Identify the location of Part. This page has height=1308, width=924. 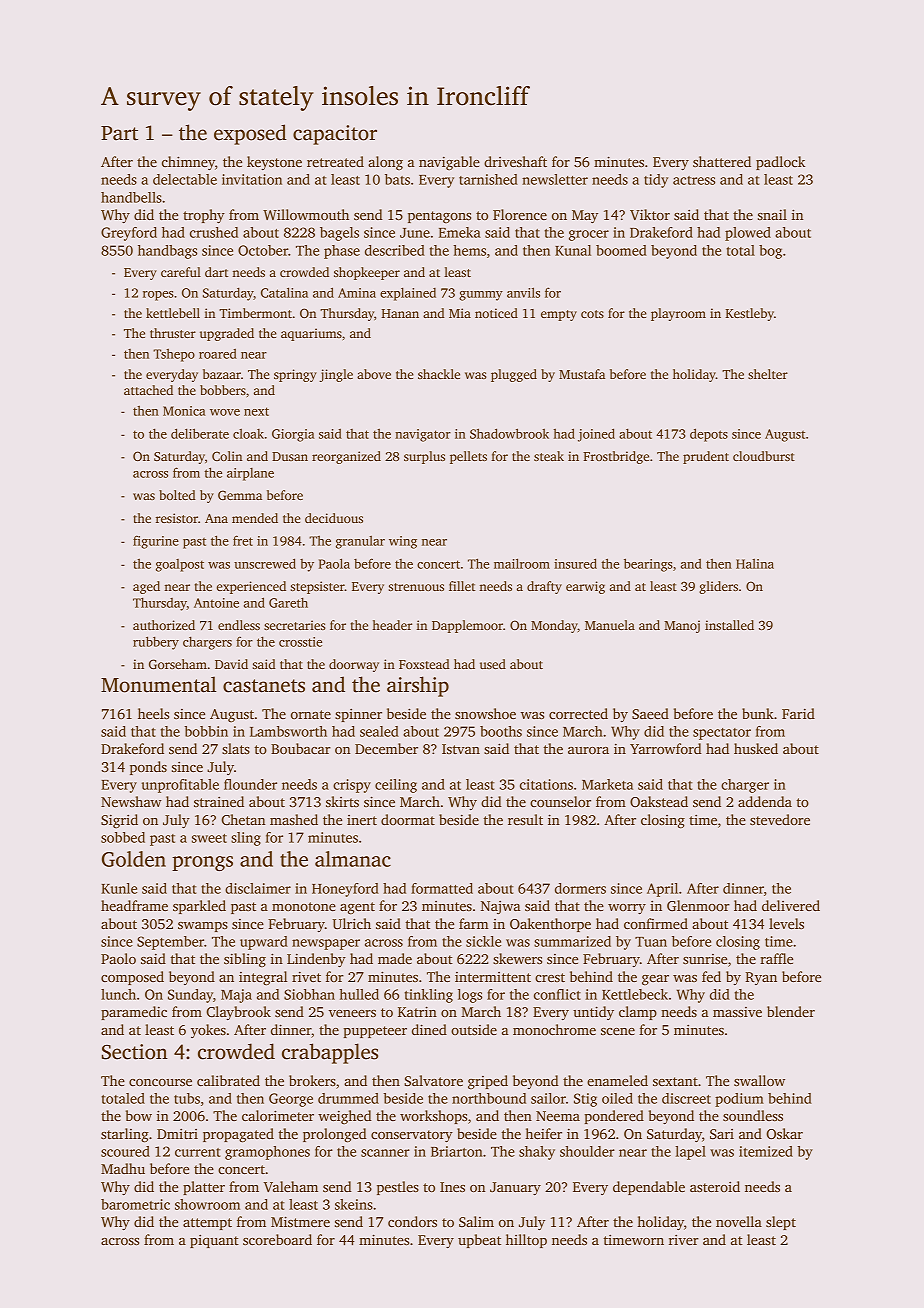
(119, 133).
